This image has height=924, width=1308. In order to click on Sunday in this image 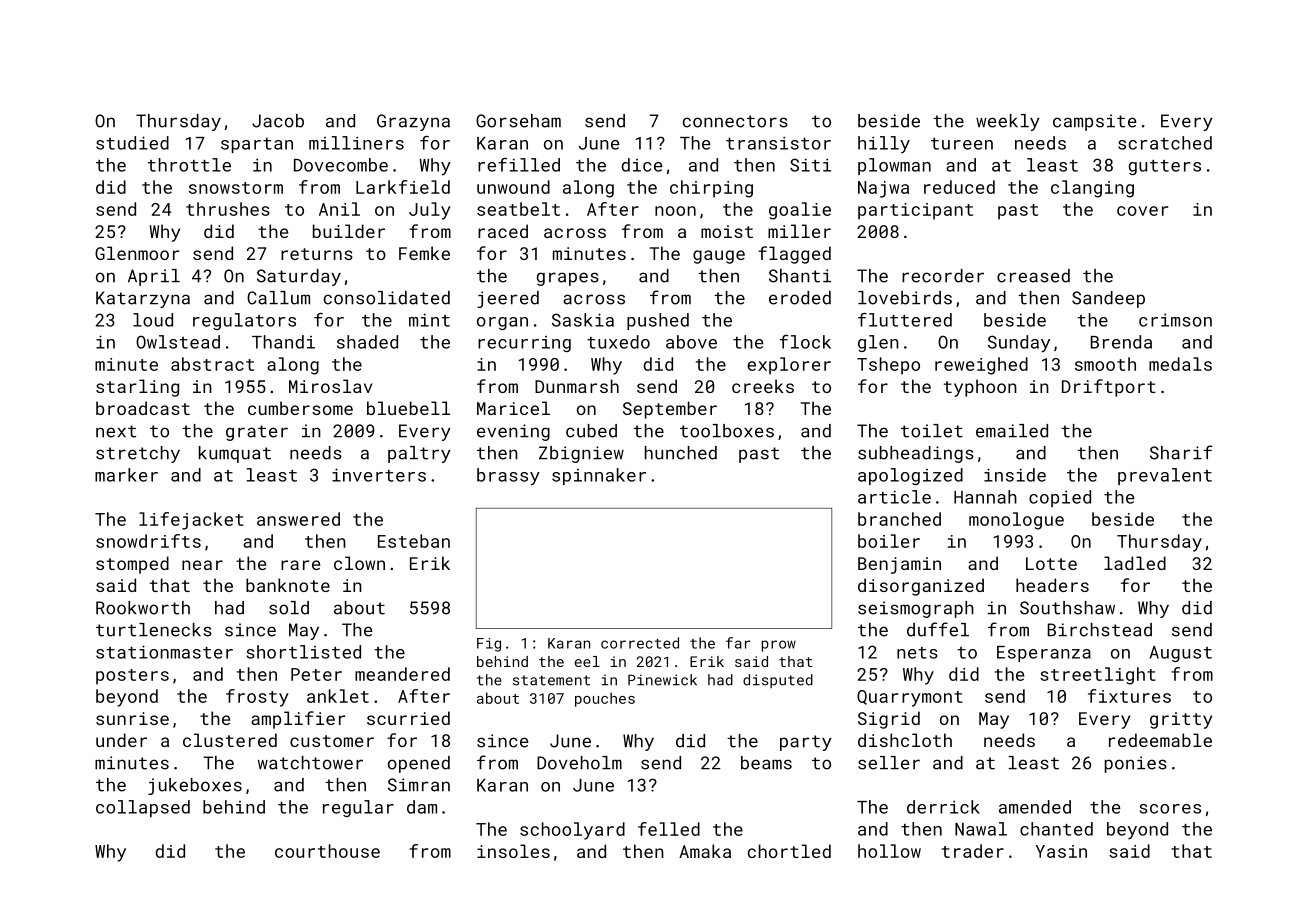, I will do `click(1019, 344)`.
